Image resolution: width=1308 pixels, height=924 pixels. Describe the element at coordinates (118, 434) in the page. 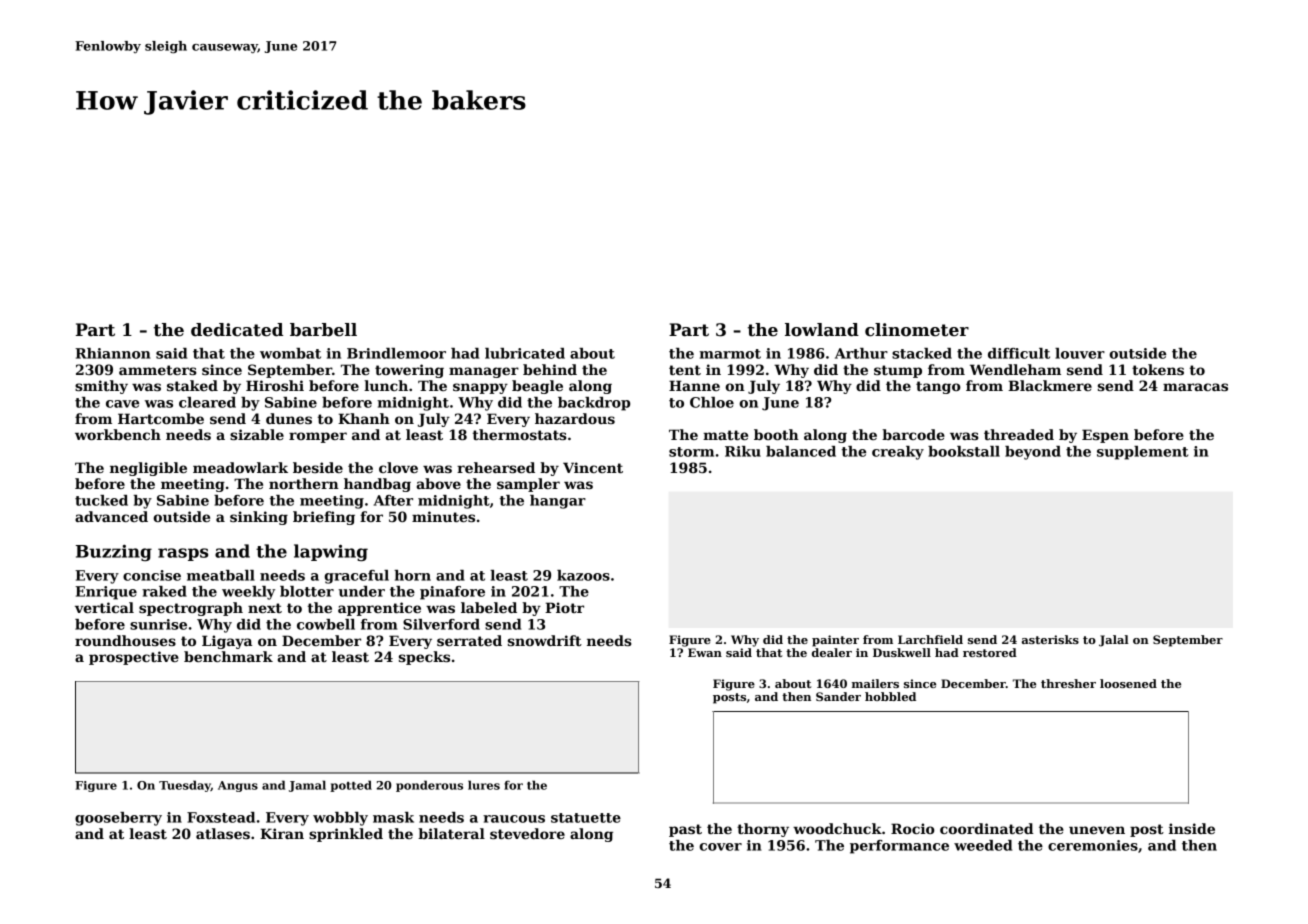

I see `workbench` at that location.
